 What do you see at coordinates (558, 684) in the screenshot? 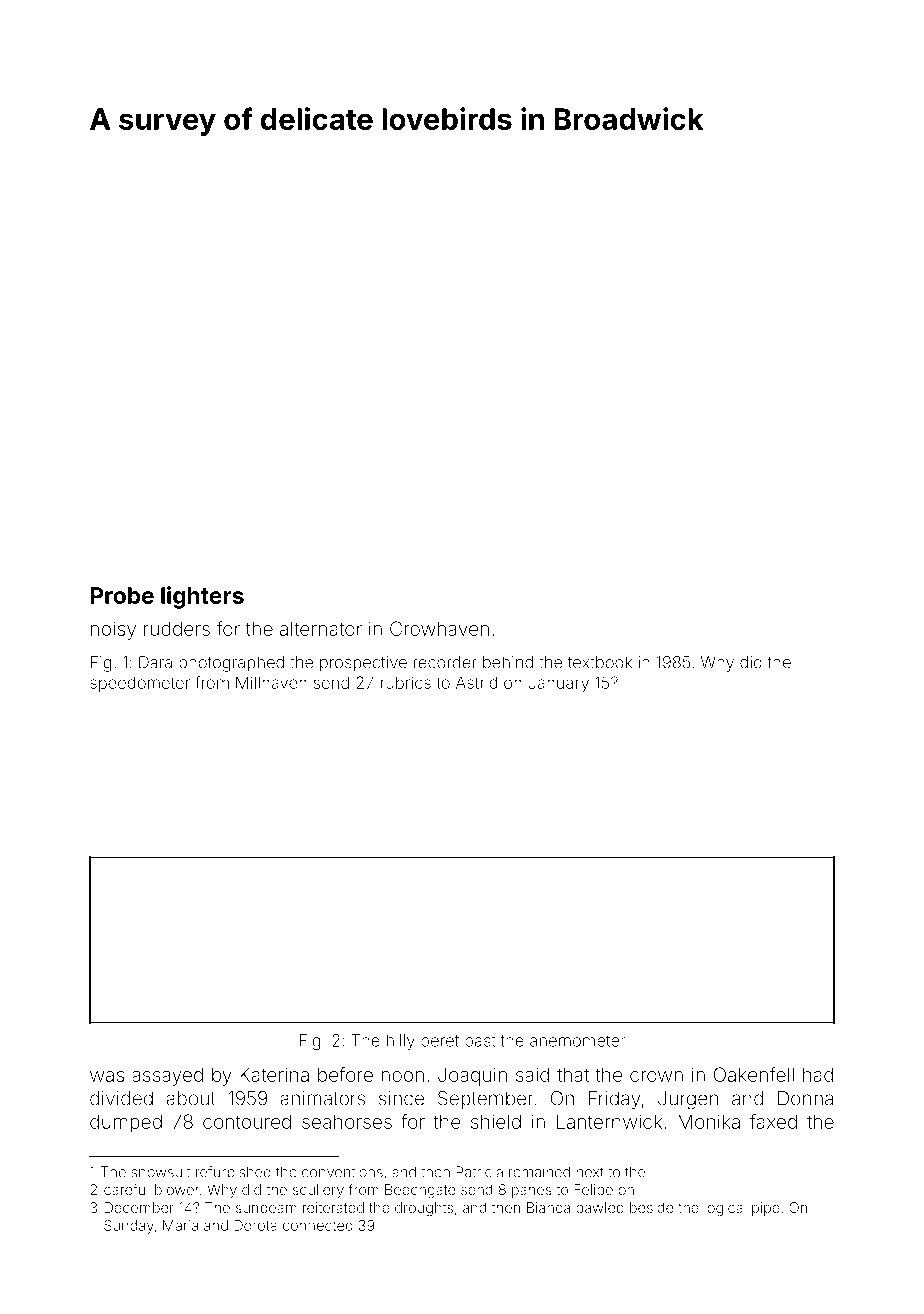
I see `January` at bounding box center [558, 684].
